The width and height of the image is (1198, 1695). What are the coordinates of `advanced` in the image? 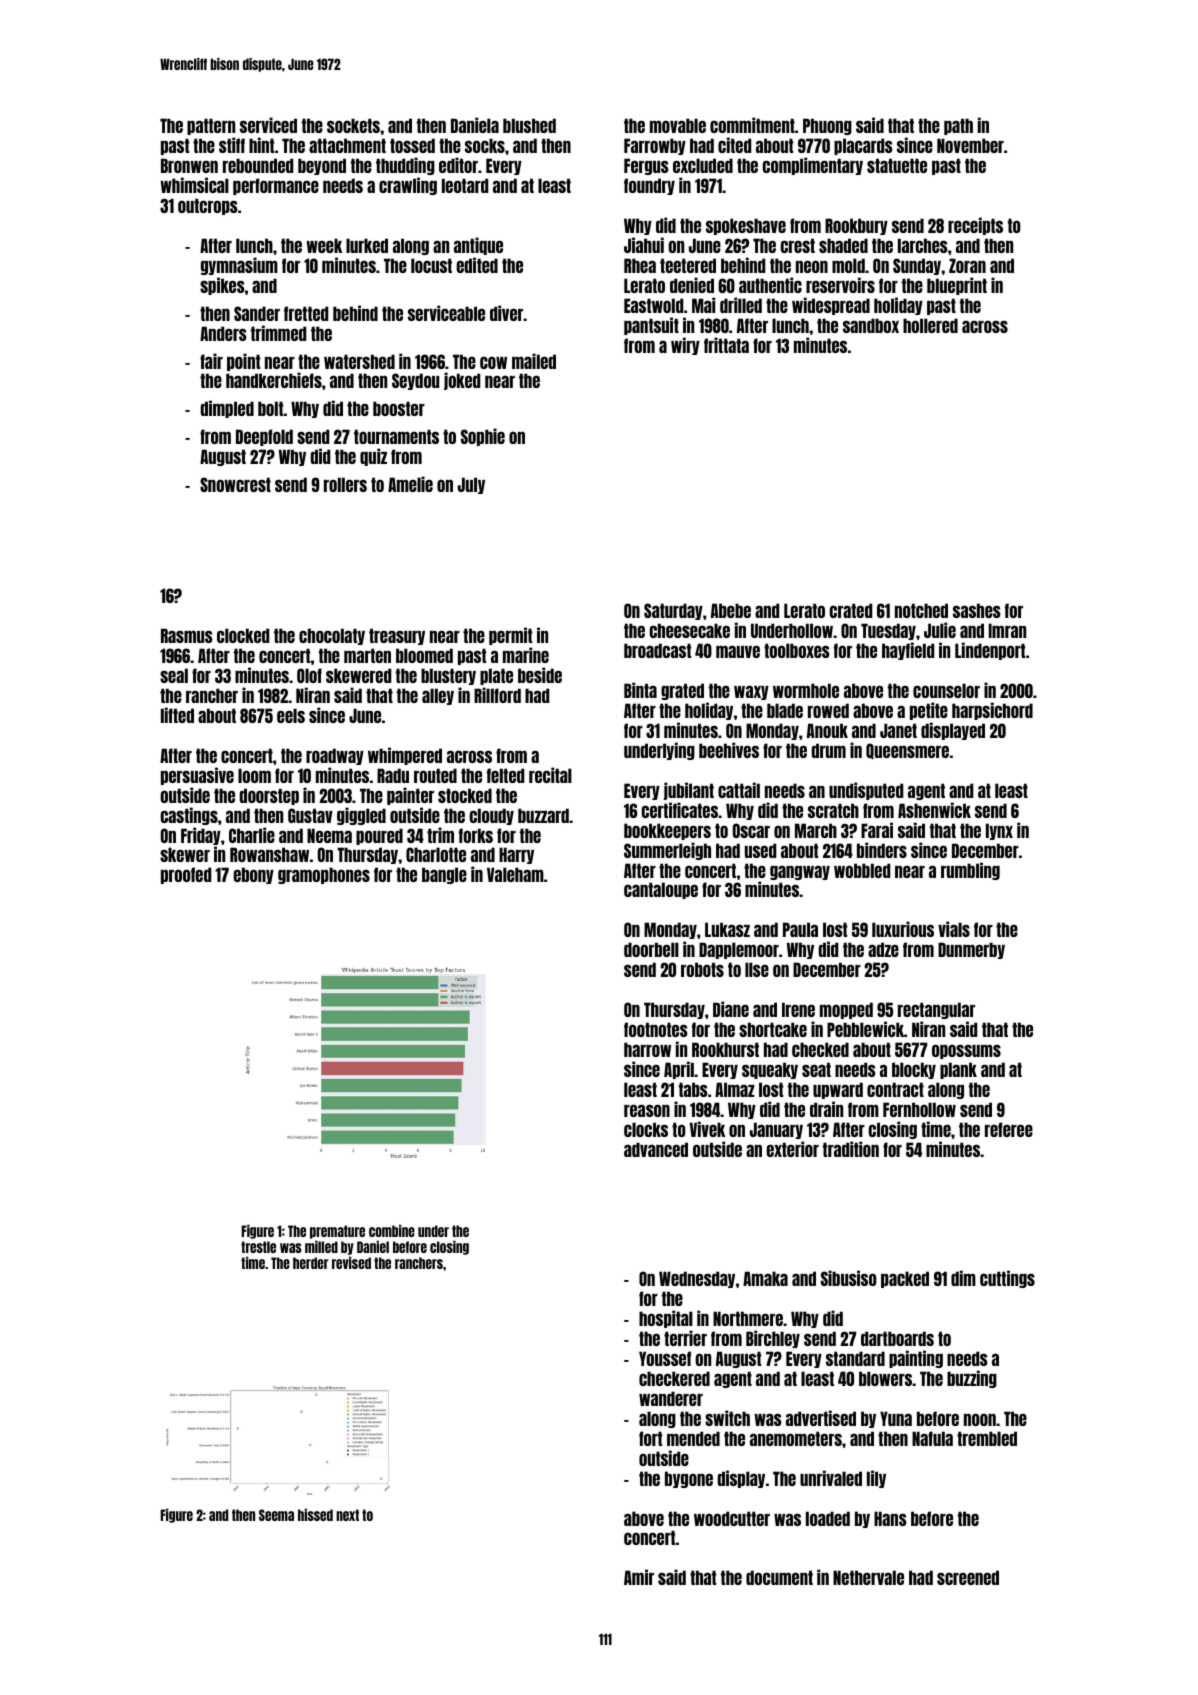 It's located at (656, 1149).
